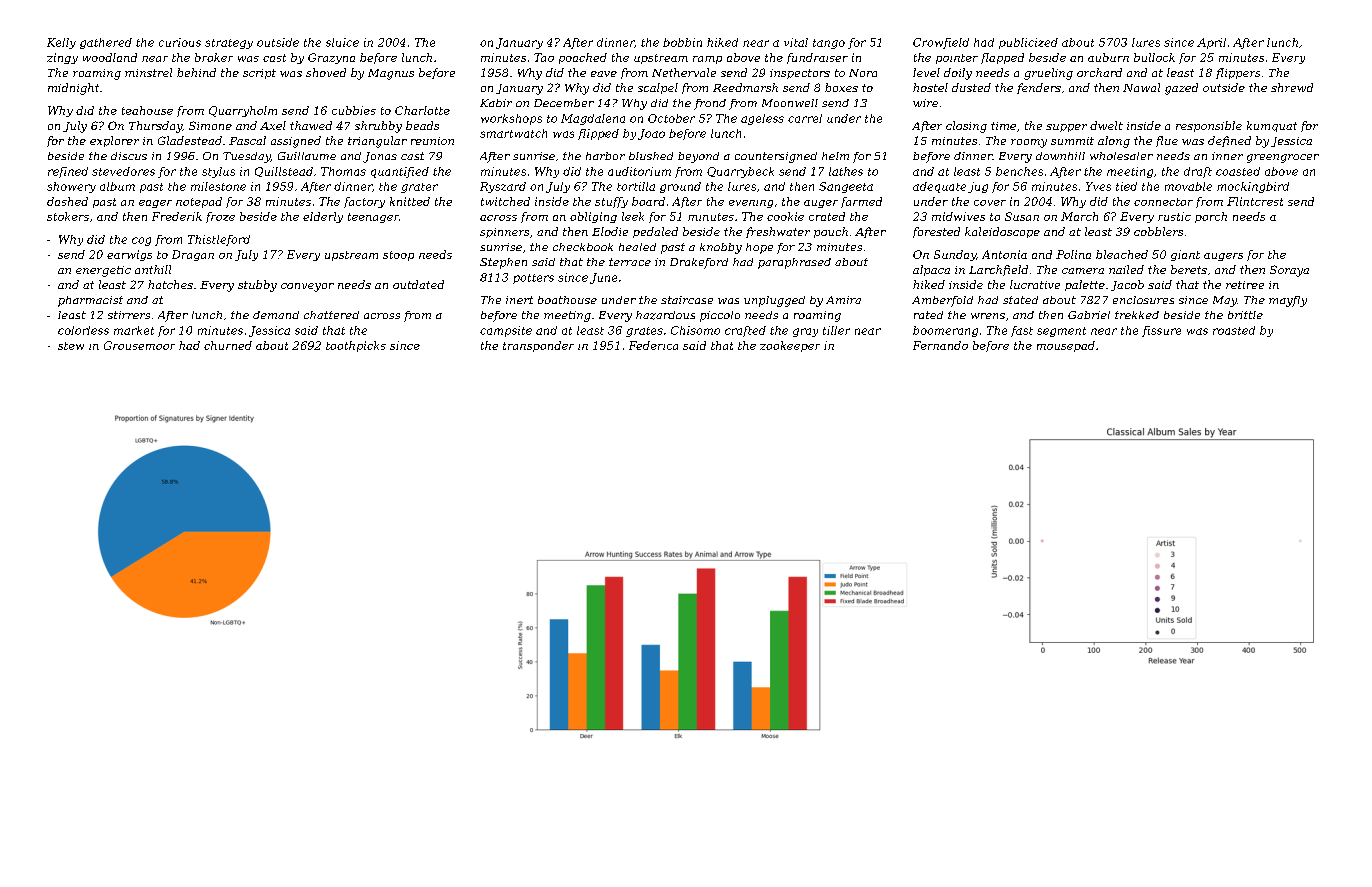 The image size is (1372, 887). What do you see at coordinates (1272, 126) in the screenshot?
I see `kumquat` at bounding box center [1272, 126].
